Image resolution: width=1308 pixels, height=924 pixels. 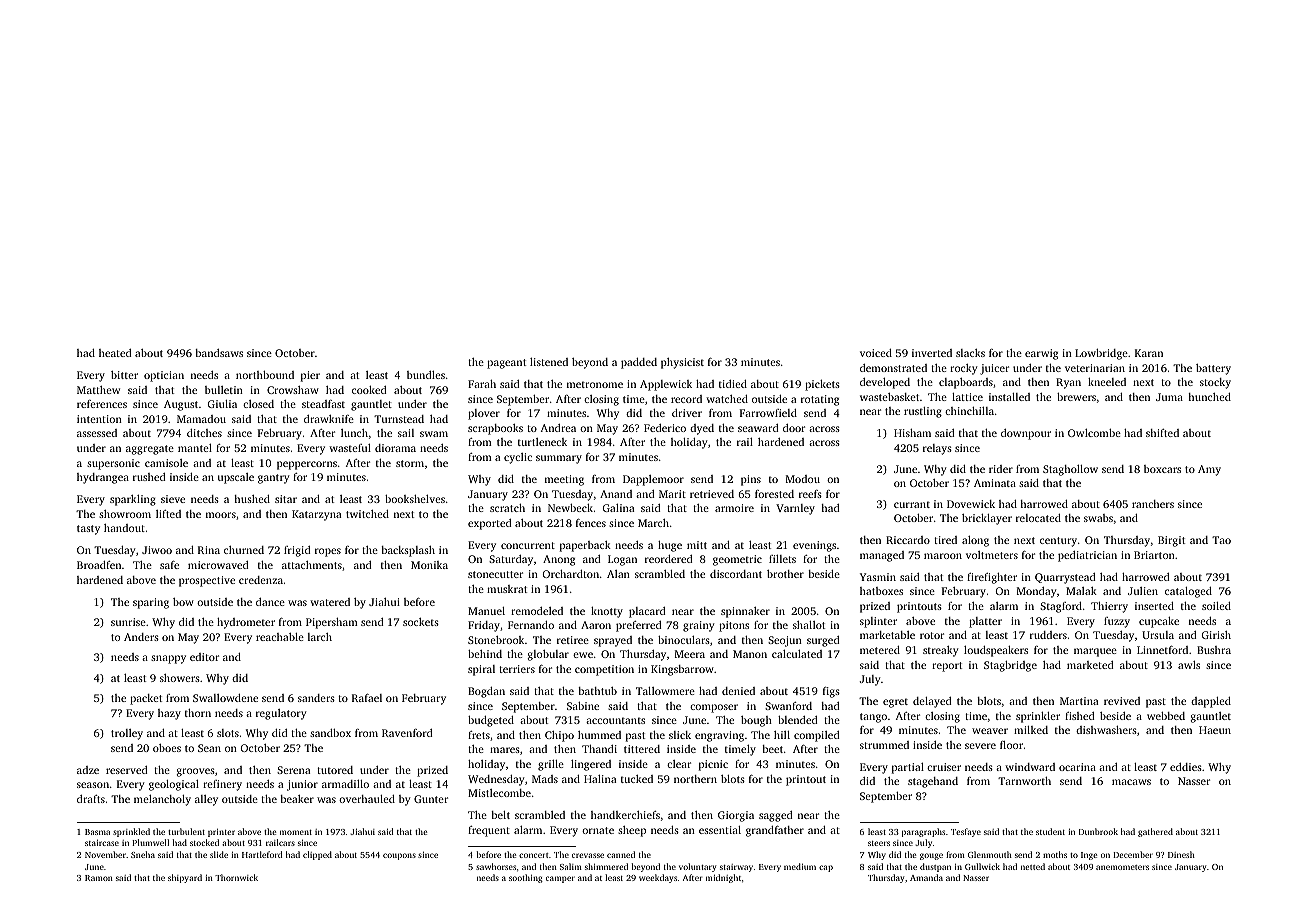 I want to click on shimmered, so click(x=606, y=866).
